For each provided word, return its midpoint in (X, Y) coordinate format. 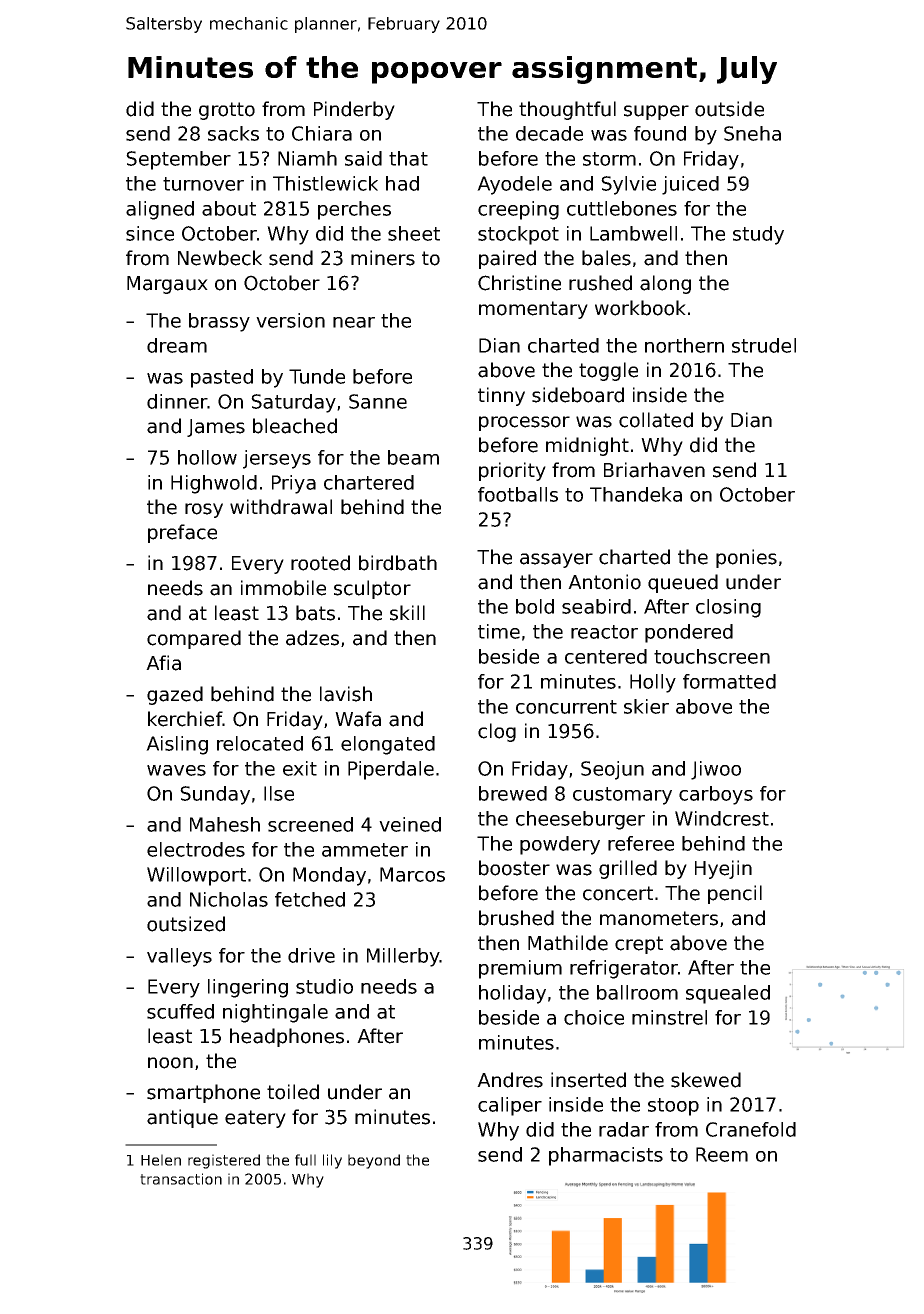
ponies (746, 558)
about (229, 208)
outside (729, 109)
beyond (374, 1161)
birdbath (398, 563)
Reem (722, 1154)
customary (622, 796)
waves (176, 770)
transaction (181, 1179)
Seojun (612, 770)
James (216, 428)
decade (549, 133)
